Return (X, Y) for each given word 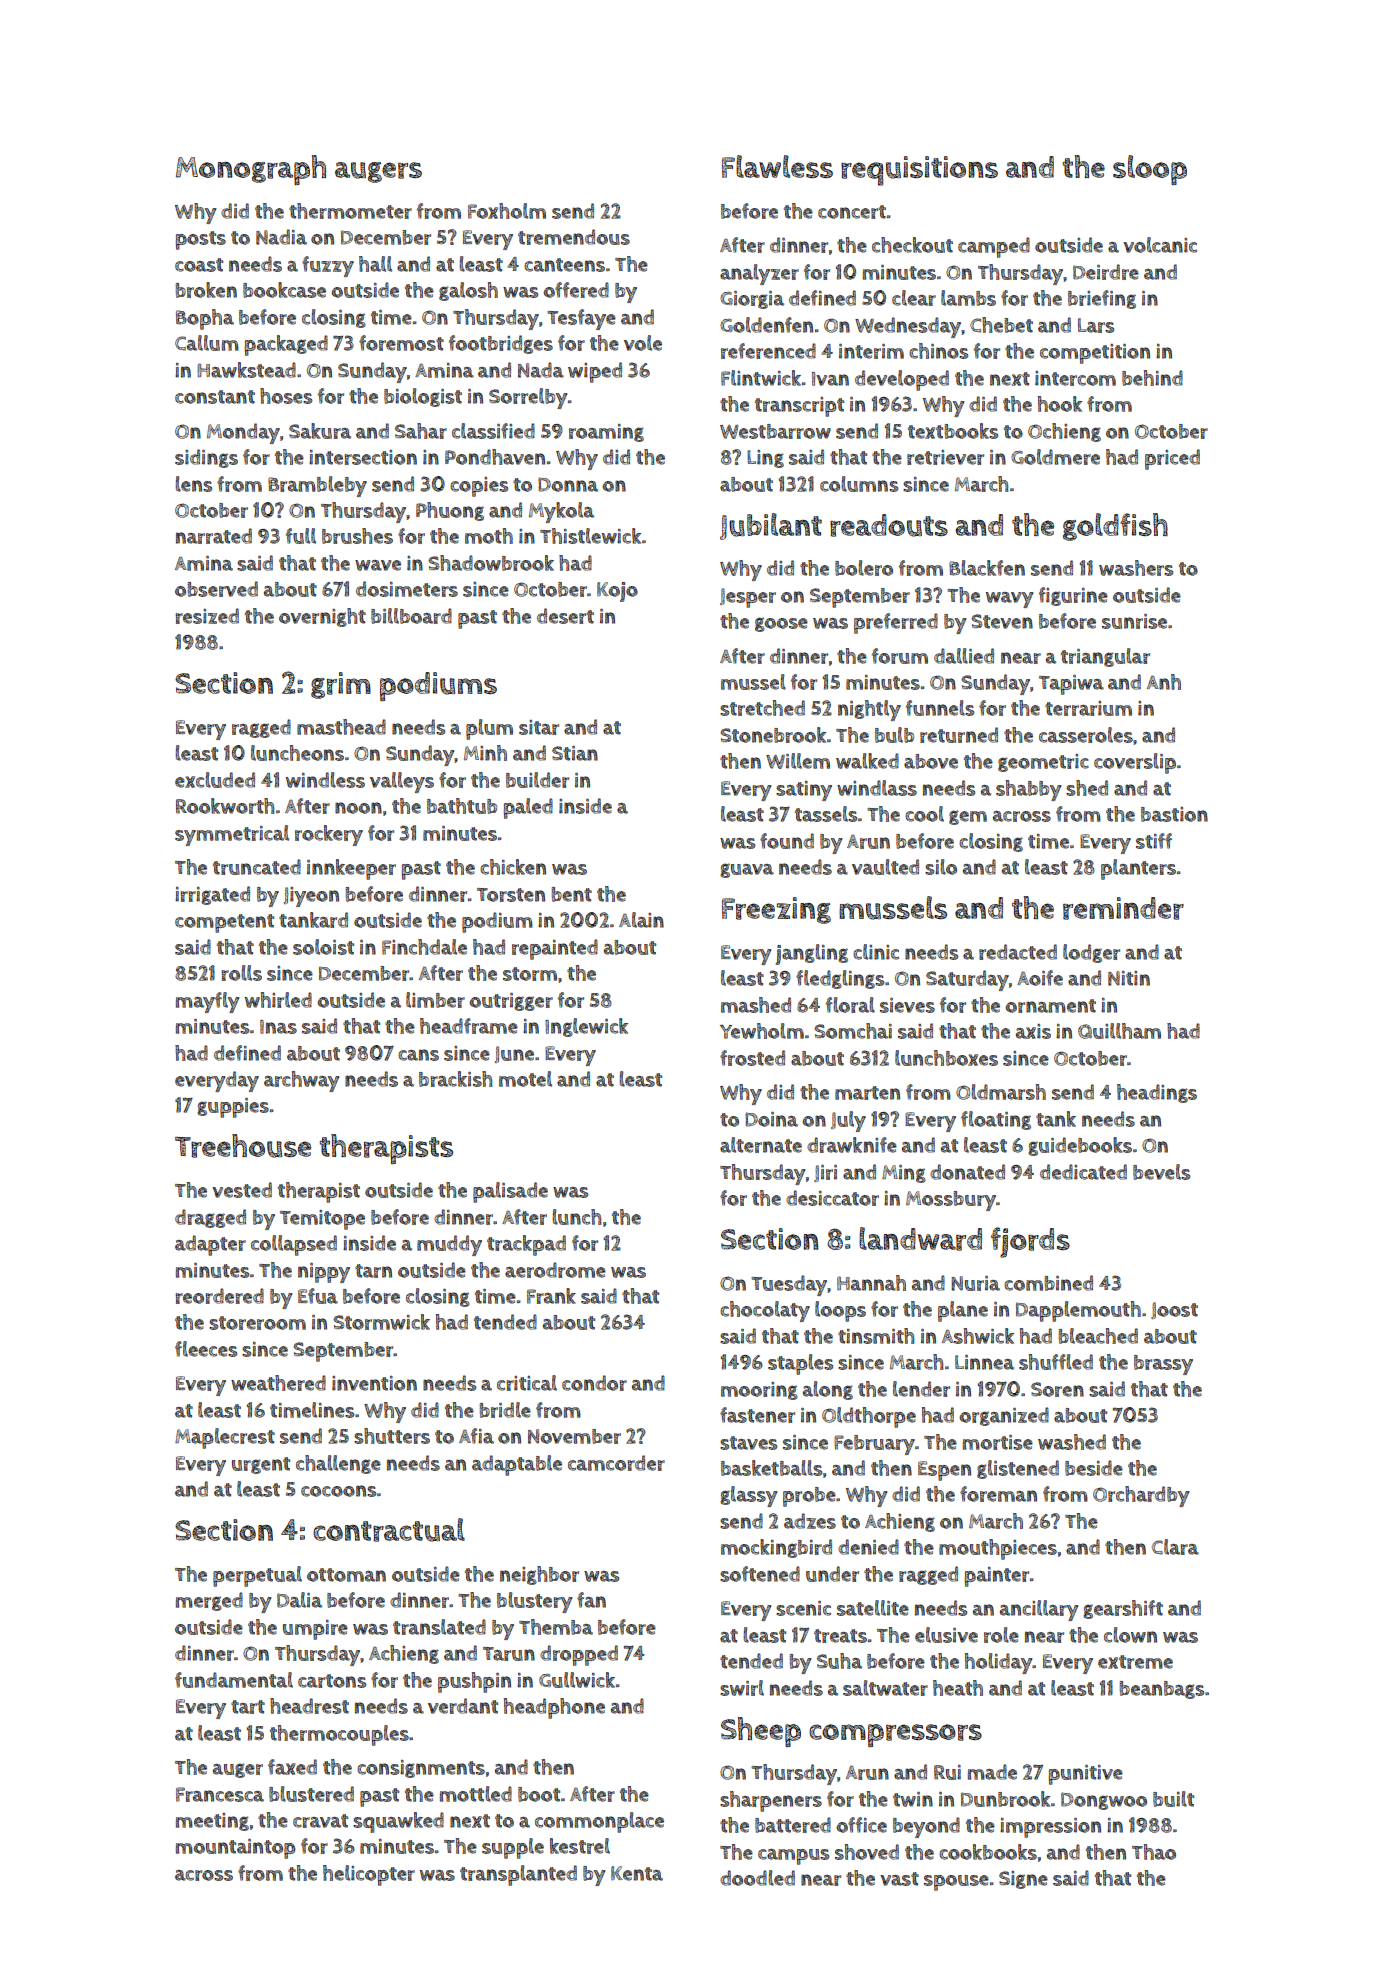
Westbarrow (775, 431)
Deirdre (1106, 272)
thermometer (350, 211)
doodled (757, 1878)
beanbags (1161, 1690)
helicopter (369, 1875)
